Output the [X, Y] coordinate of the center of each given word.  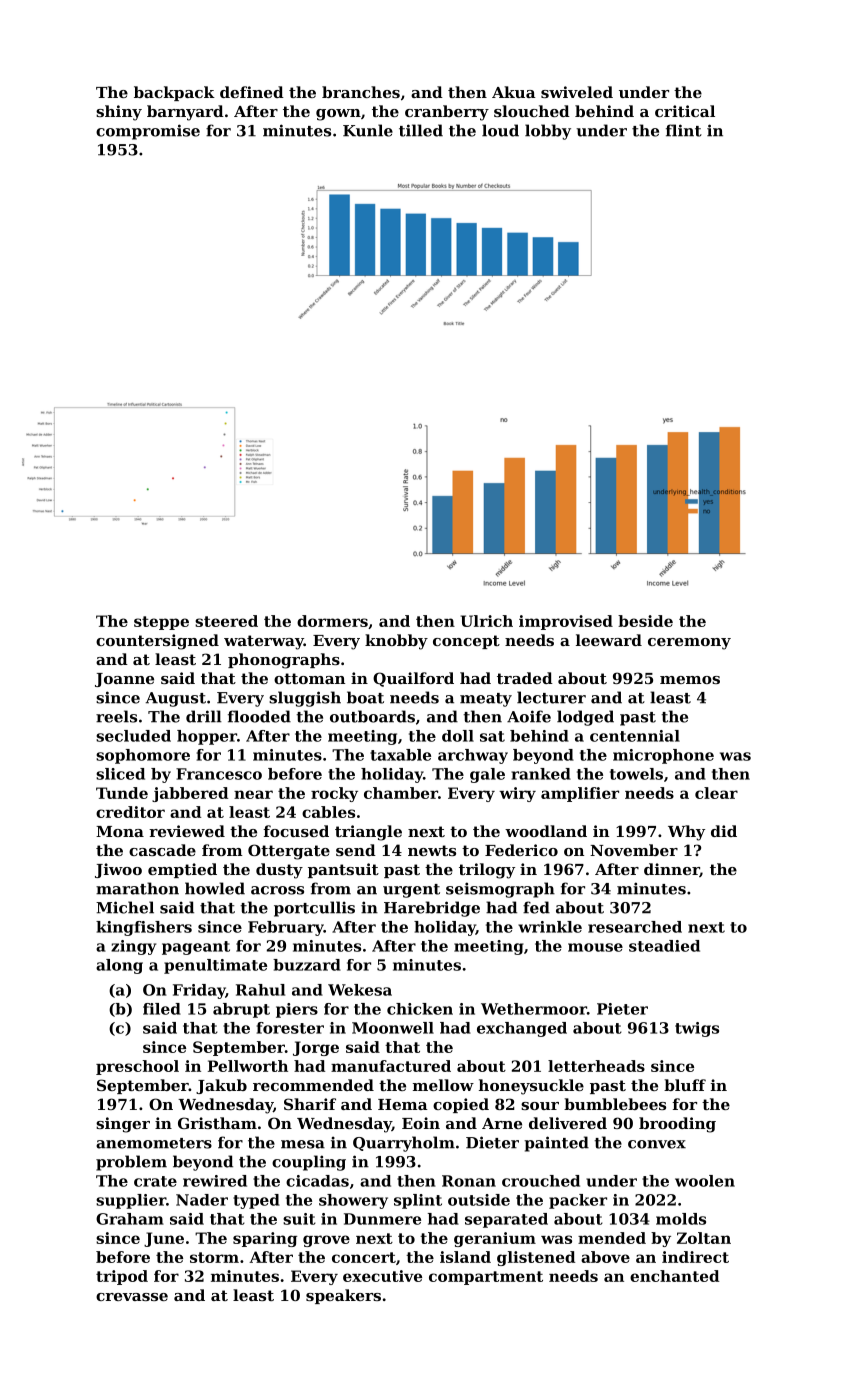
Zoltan [704, 1238]
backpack [174, 93]
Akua [514, 92]
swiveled [577, 92]
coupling [309, 1163]
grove [326, 1241]
